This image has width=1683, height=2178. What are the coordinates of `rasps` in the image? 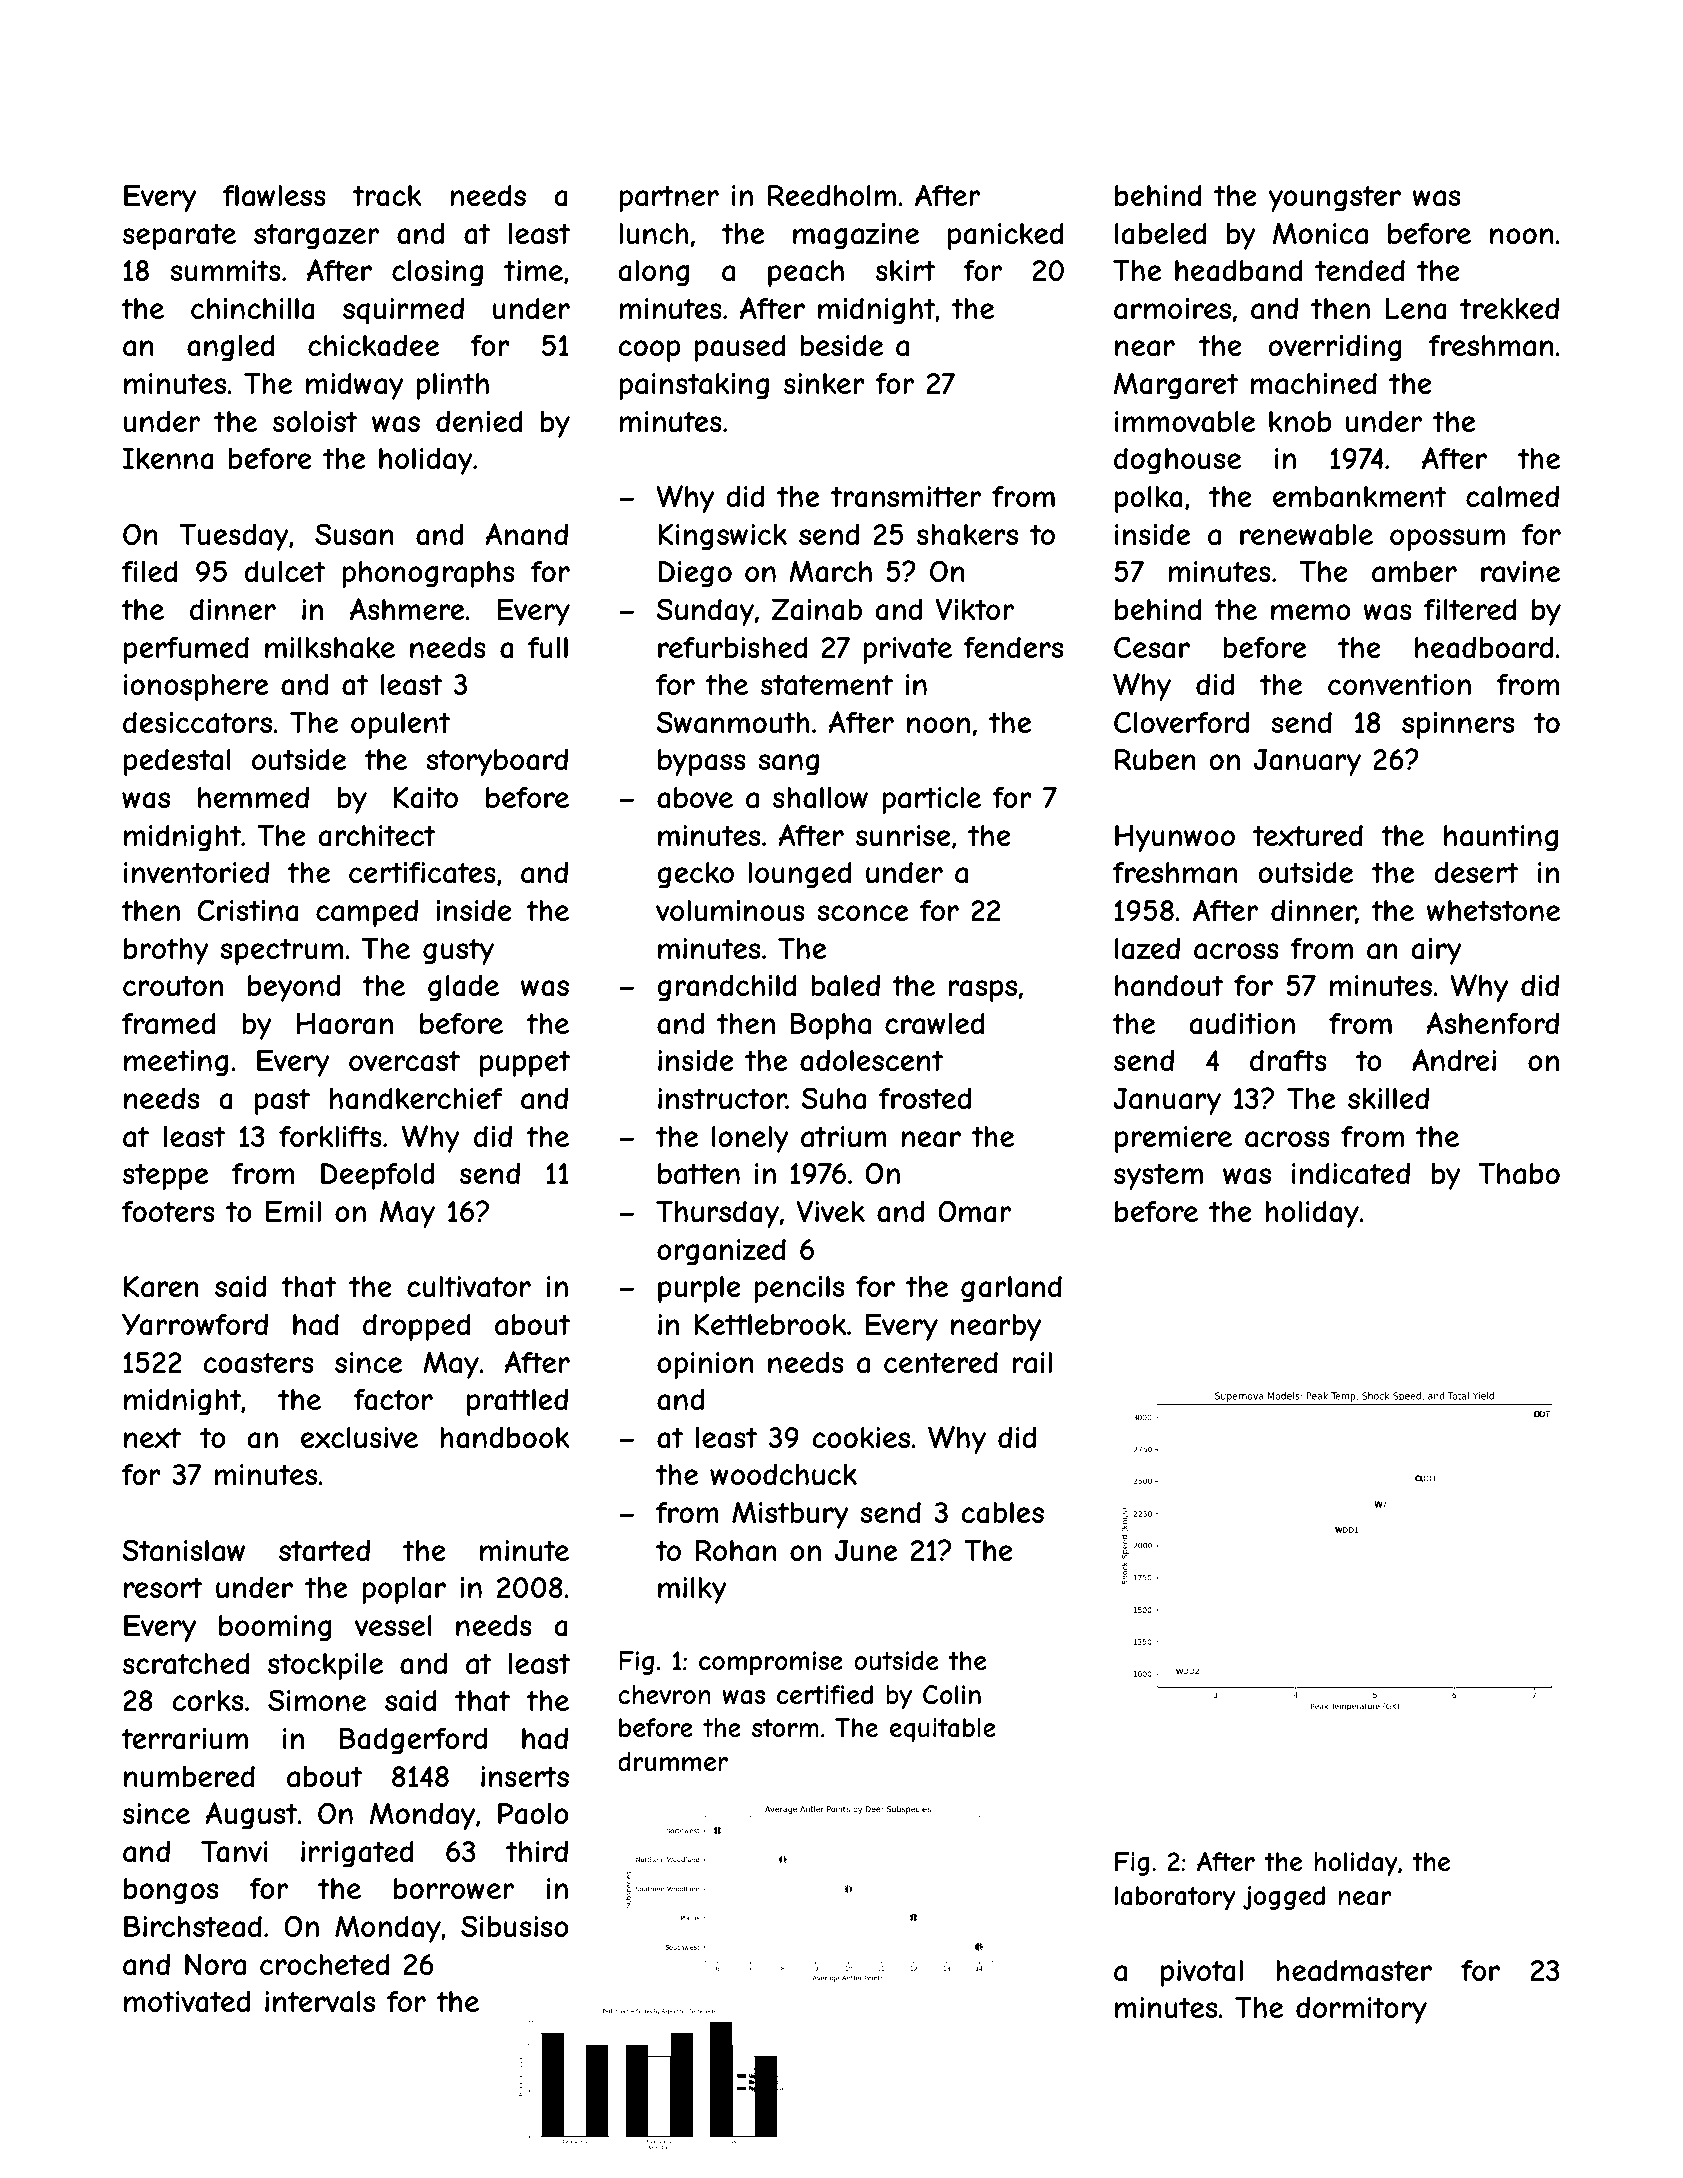 It's located at (983, 991).
